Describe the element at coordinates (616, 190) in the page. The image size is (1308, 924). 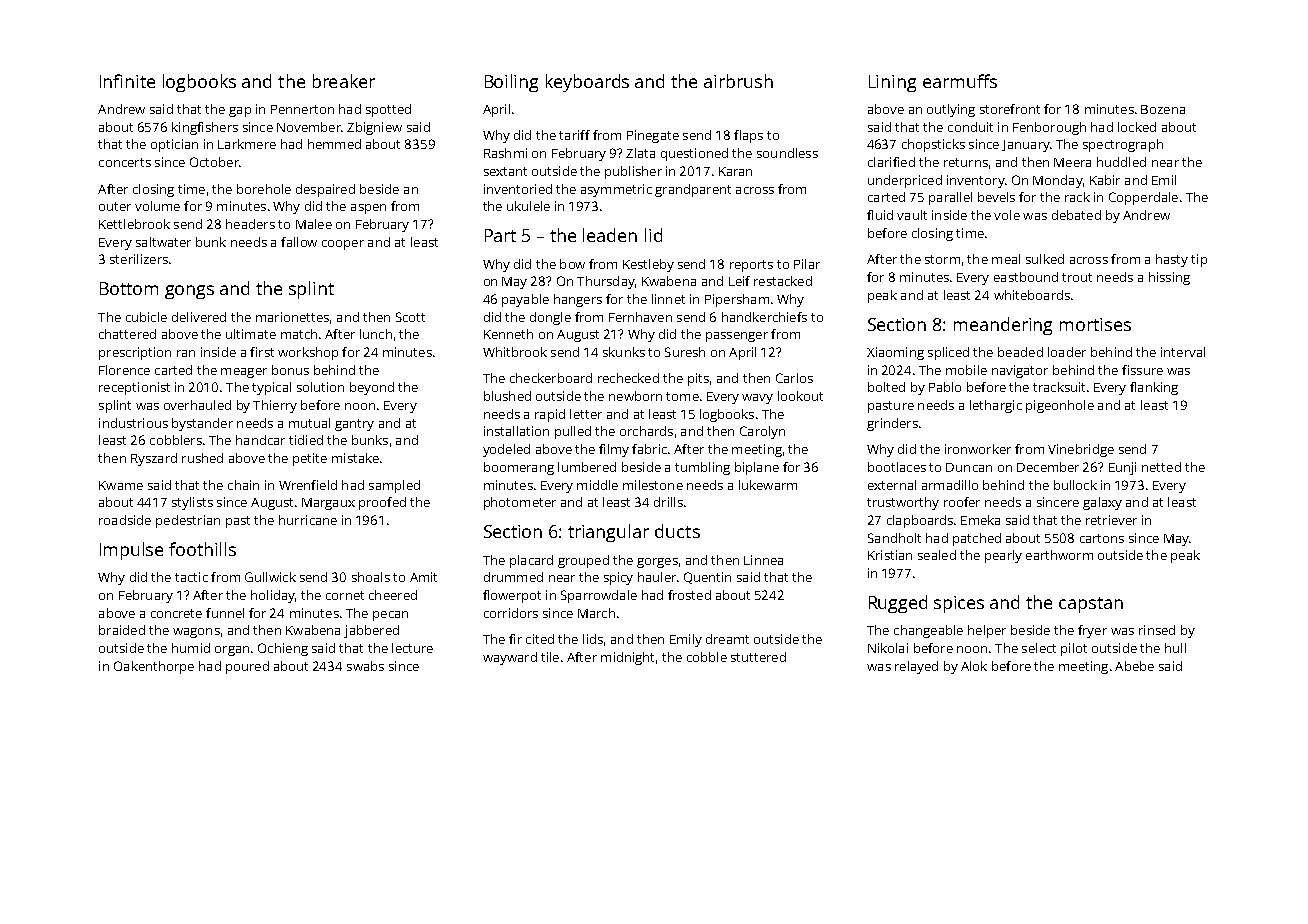
I see `asymmetric` at that location.
